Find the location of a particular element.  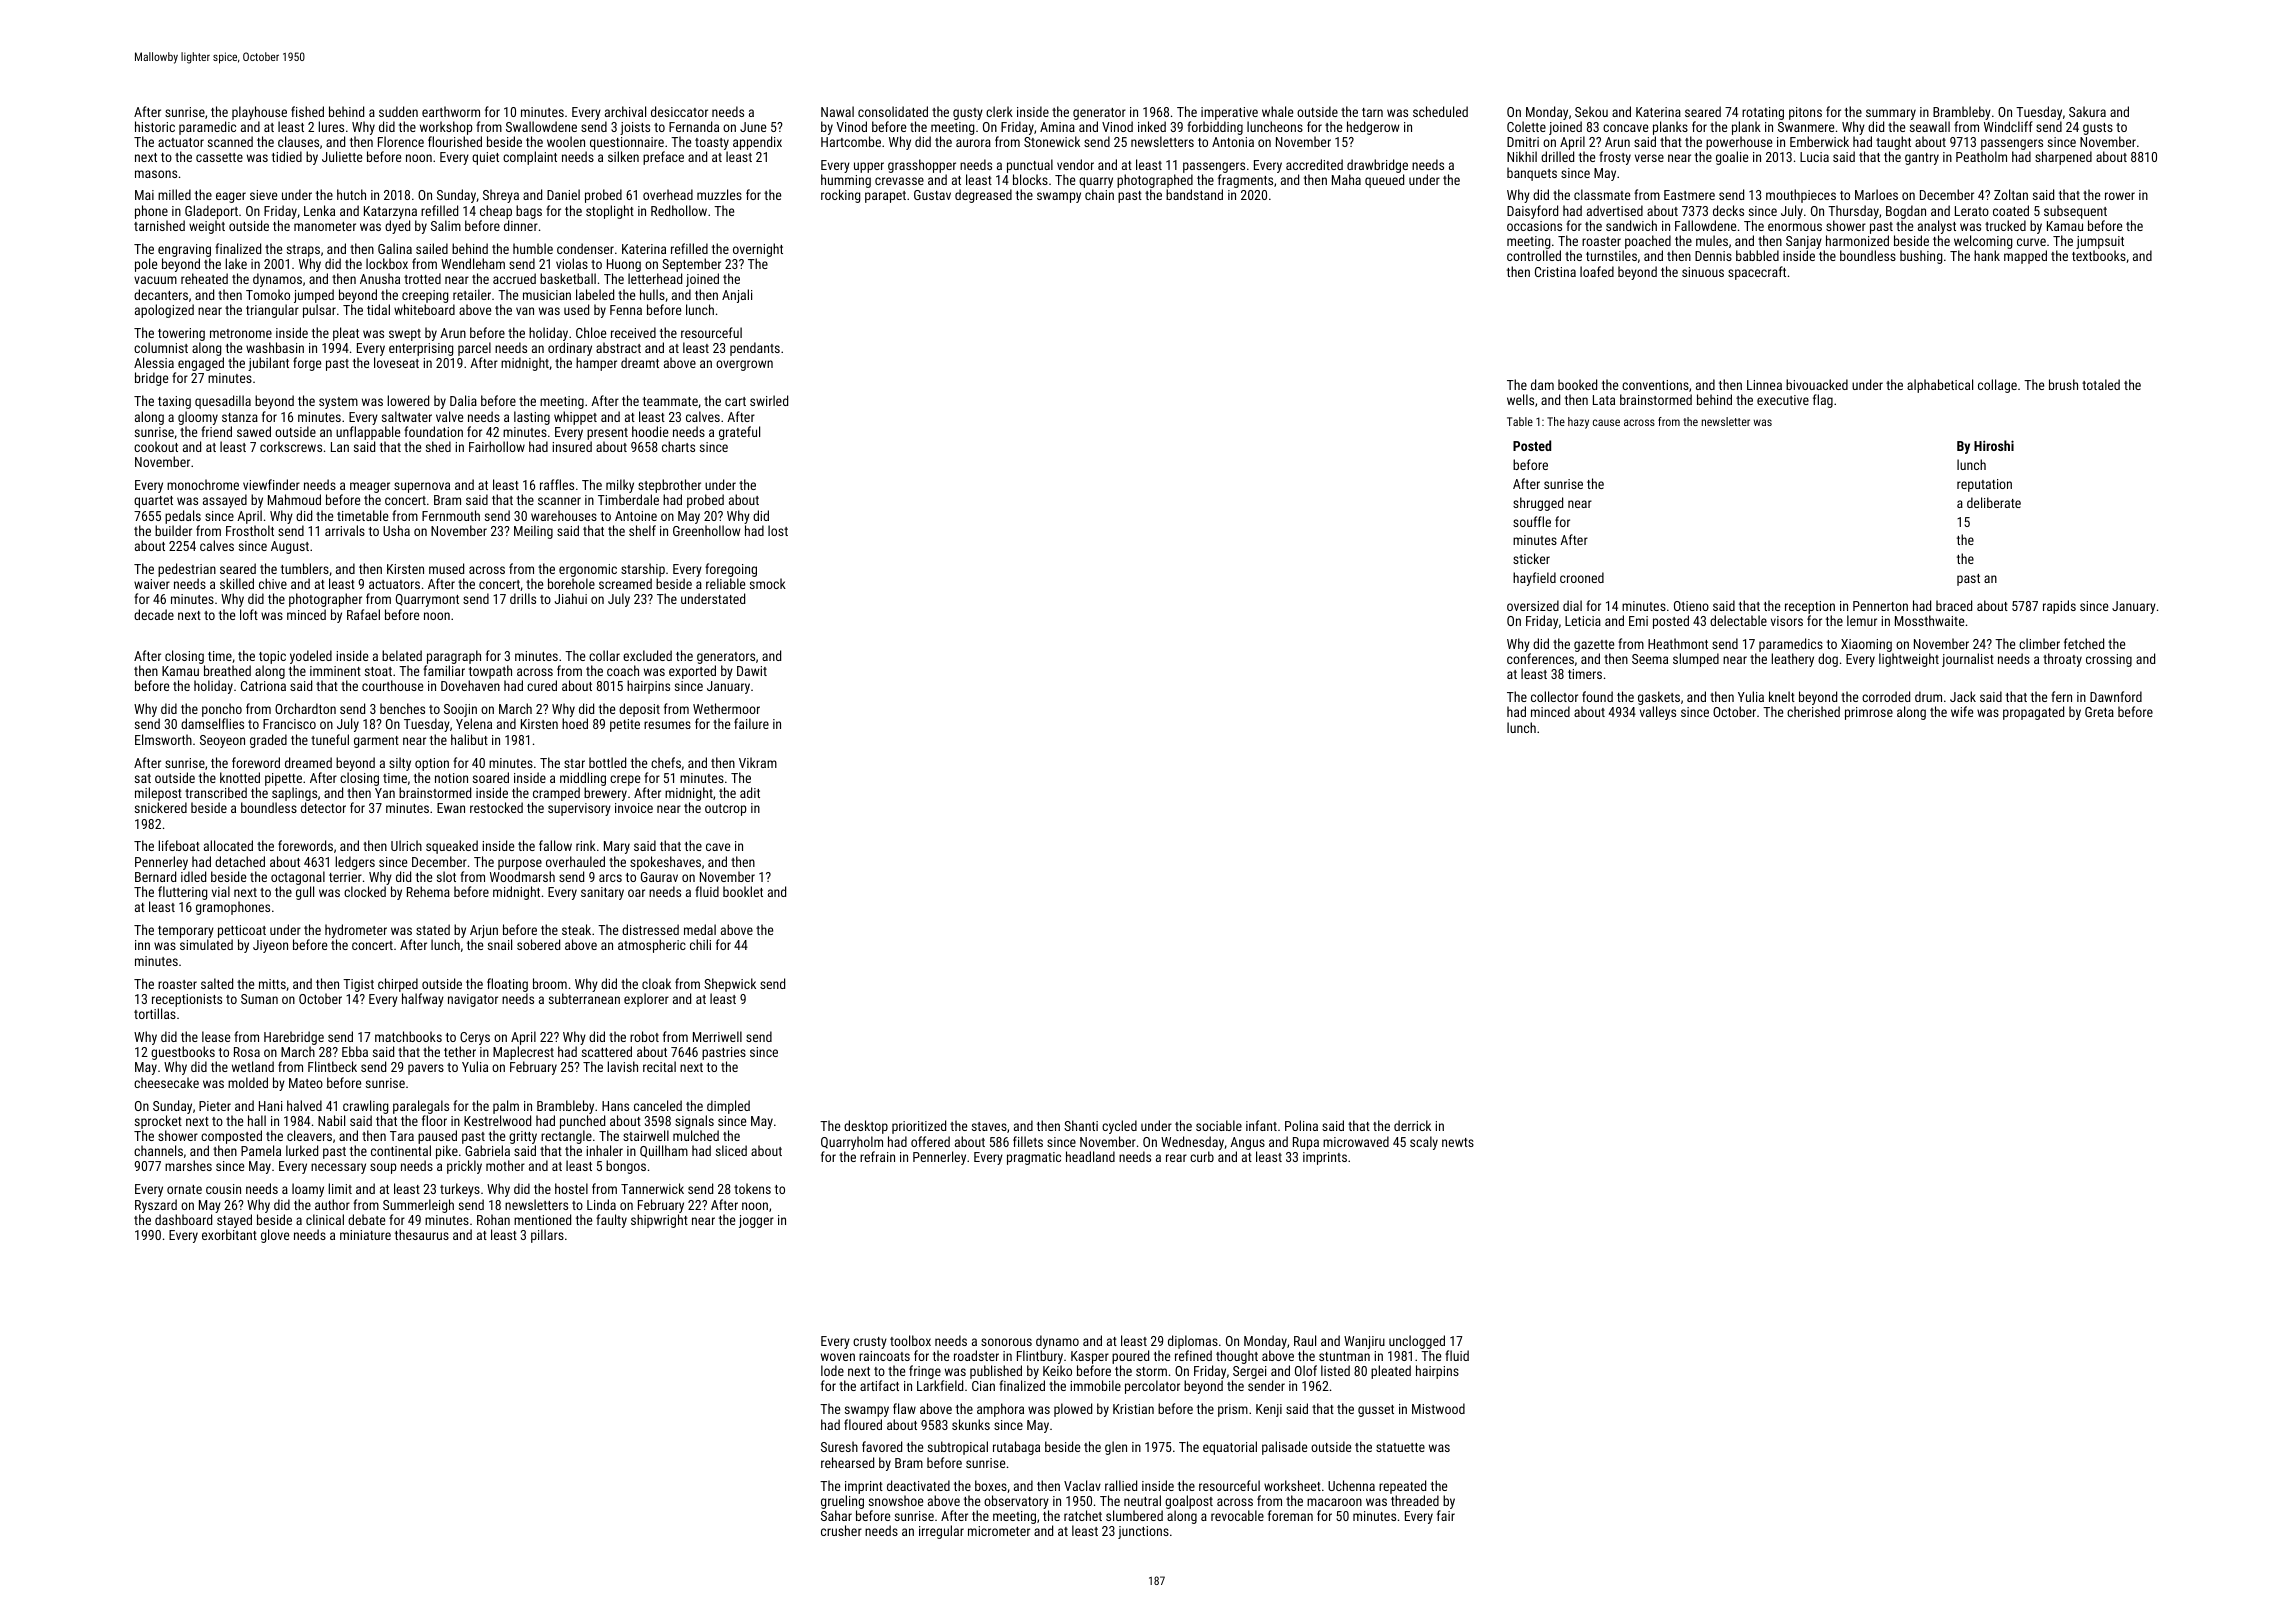

aurora is located at coordinates (973, 143).
